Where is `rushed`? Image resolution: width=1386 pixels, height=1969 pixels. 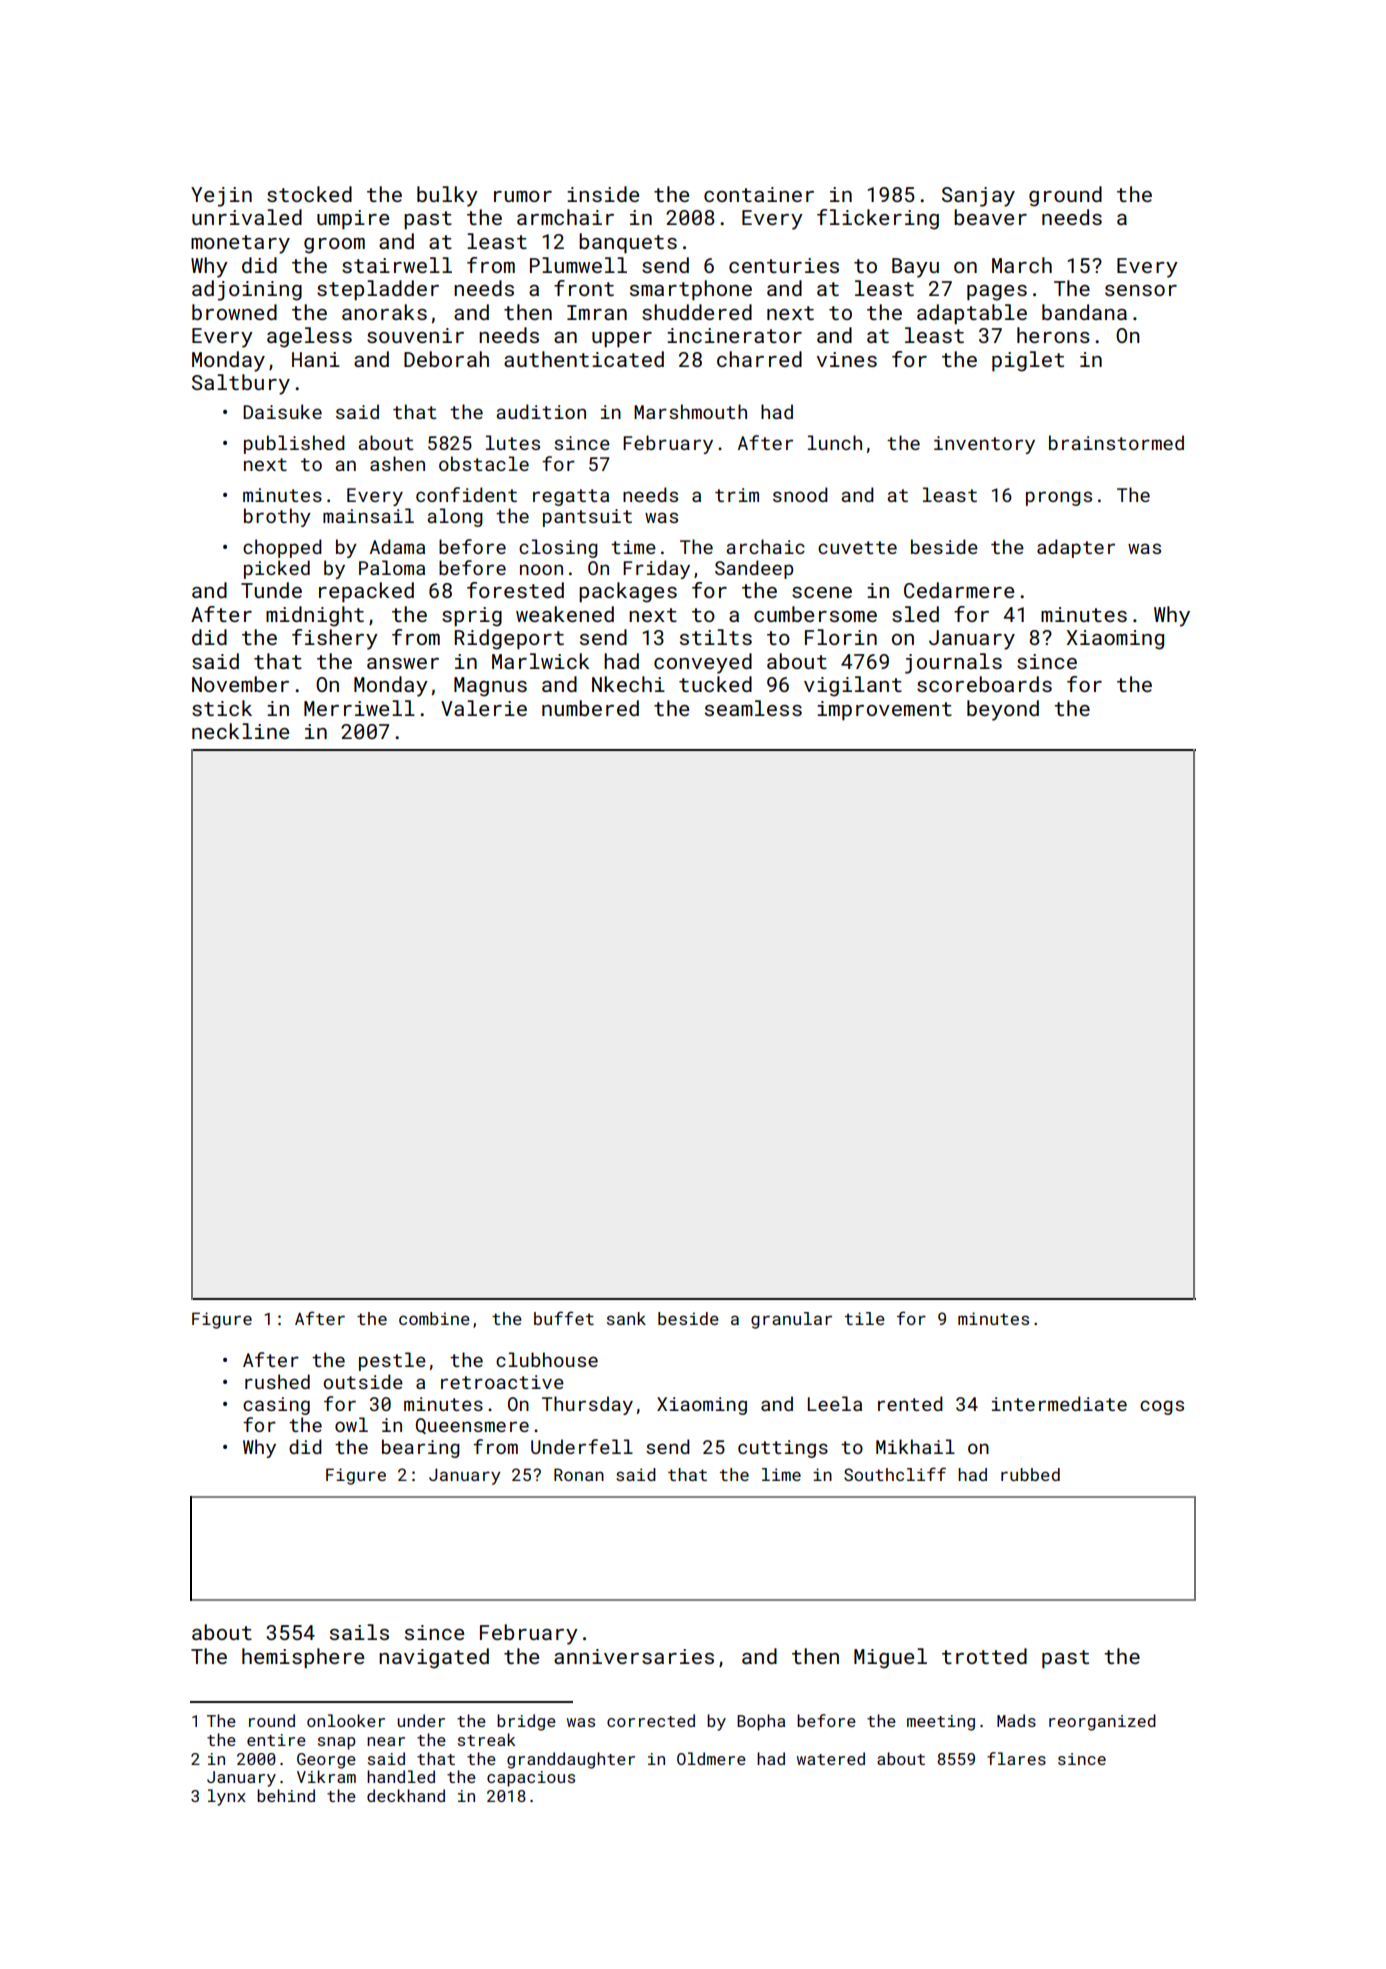
rushed is located at coordinates (277, 1381).
